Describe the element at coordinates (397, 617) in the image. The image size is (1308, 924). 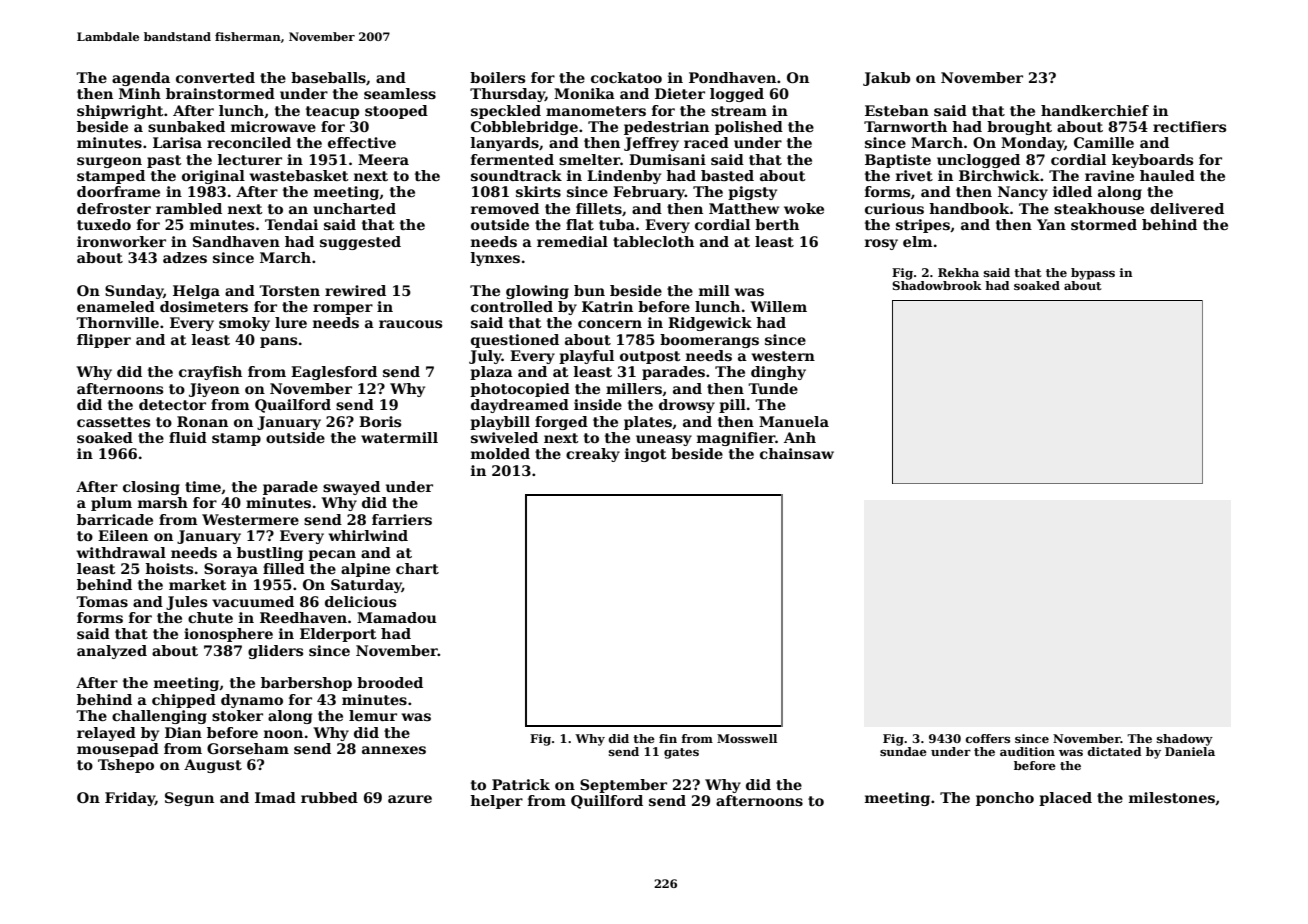
I see `Mamadou` at that location.
